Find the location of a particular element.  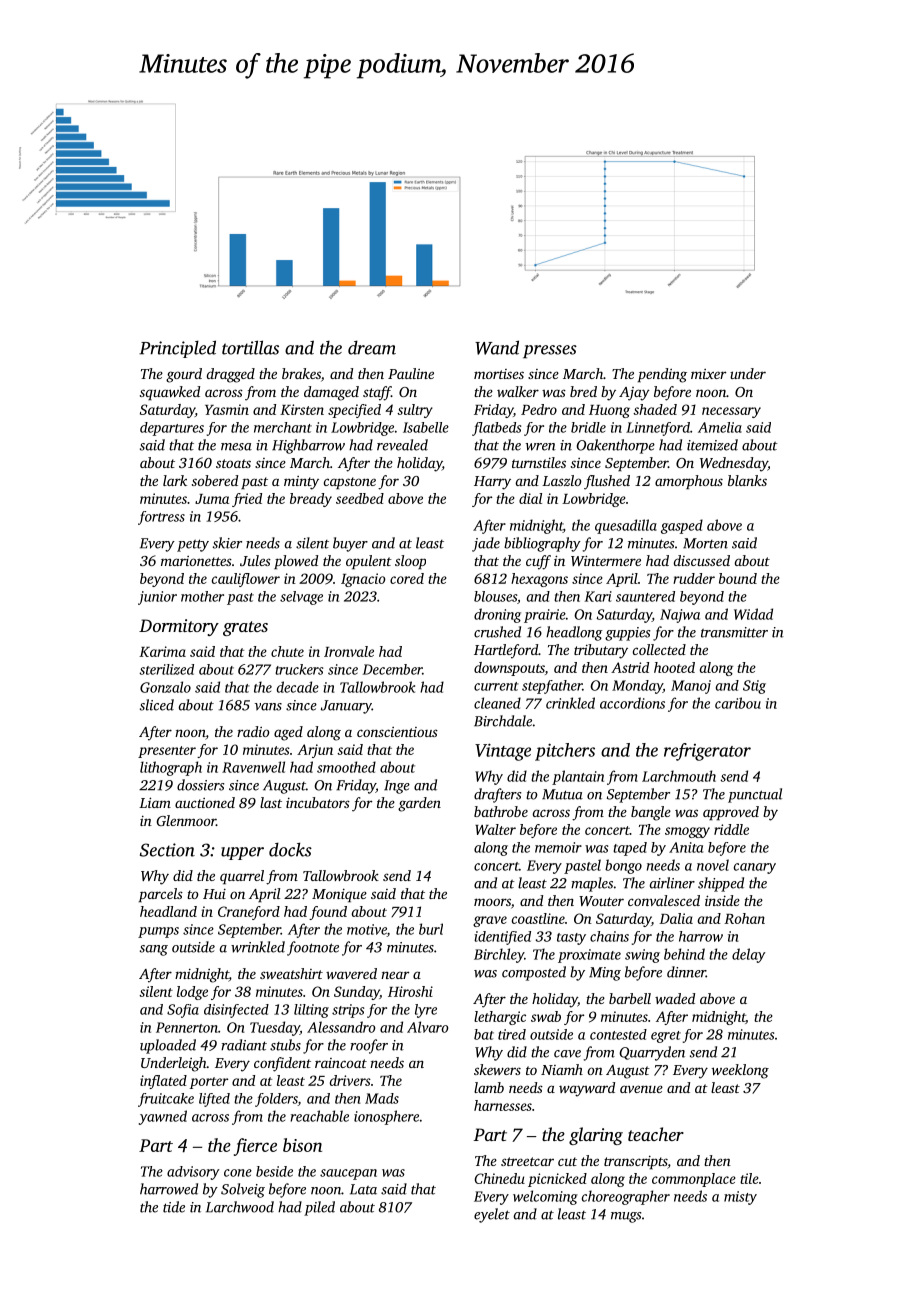

moors is located at coordinates (492, 902).
